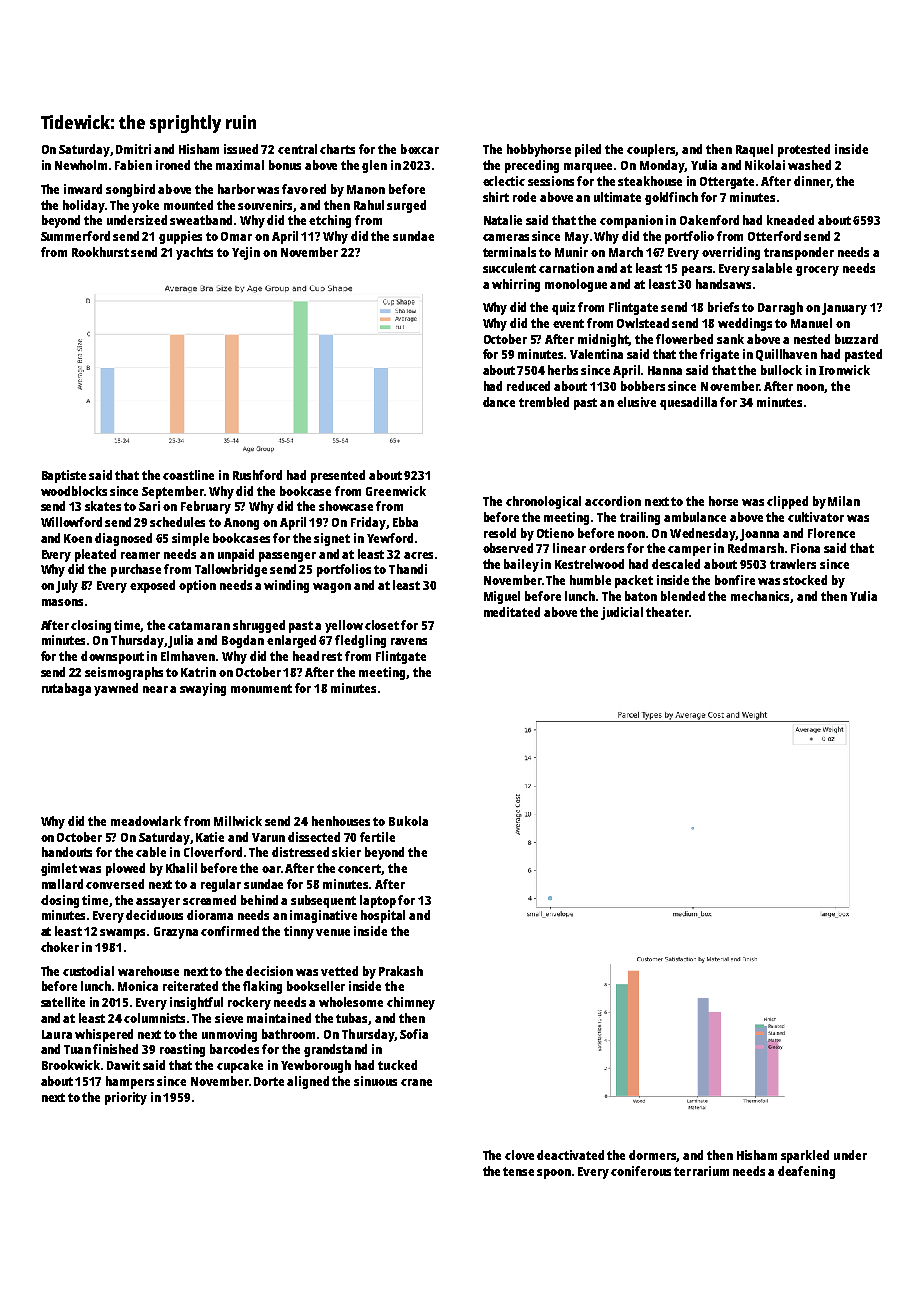 The width and height of the page is (924, 1308). I want to click on Darragh, so click(780, 308).
